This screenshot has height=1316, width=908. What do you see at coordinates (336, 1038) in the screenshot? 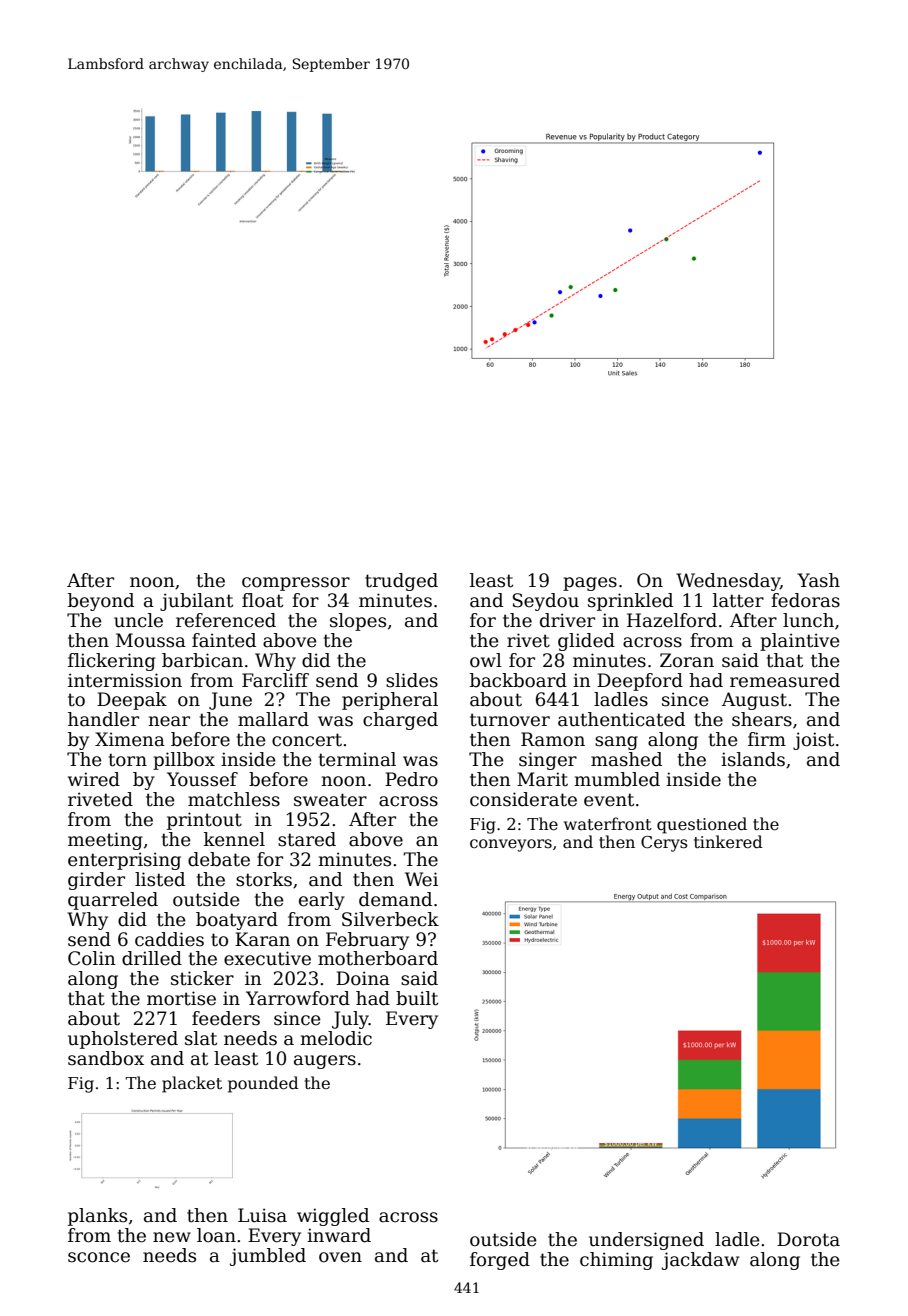
I see `melodic` at bounding box center [336, 1038].
